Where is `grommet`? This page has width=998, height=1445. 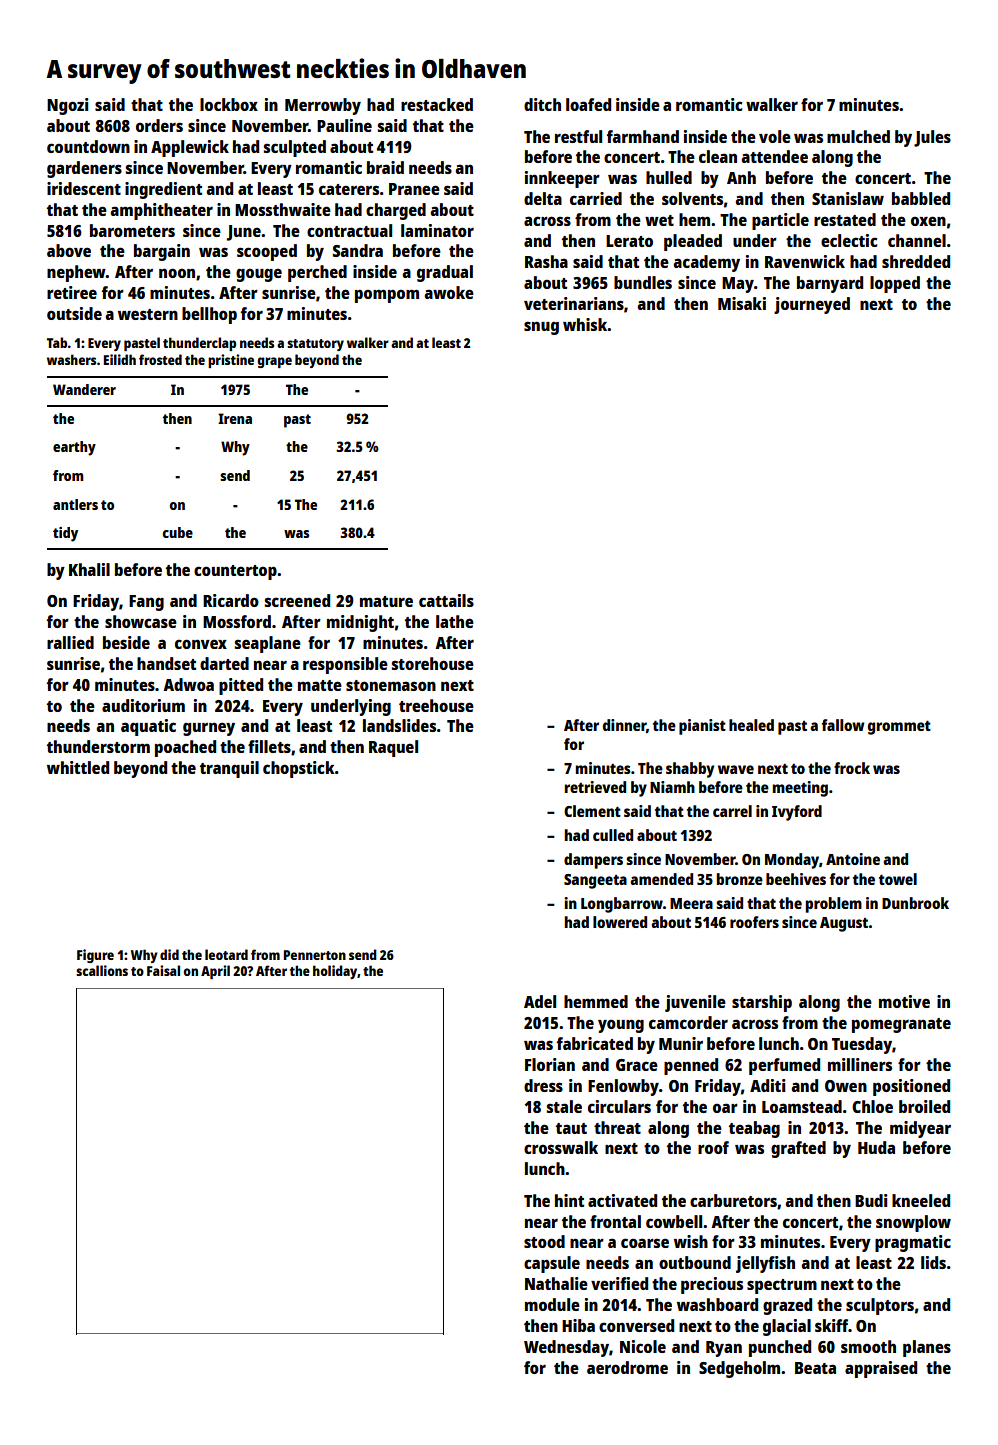
grommet is located at coordinates (899, 728).
